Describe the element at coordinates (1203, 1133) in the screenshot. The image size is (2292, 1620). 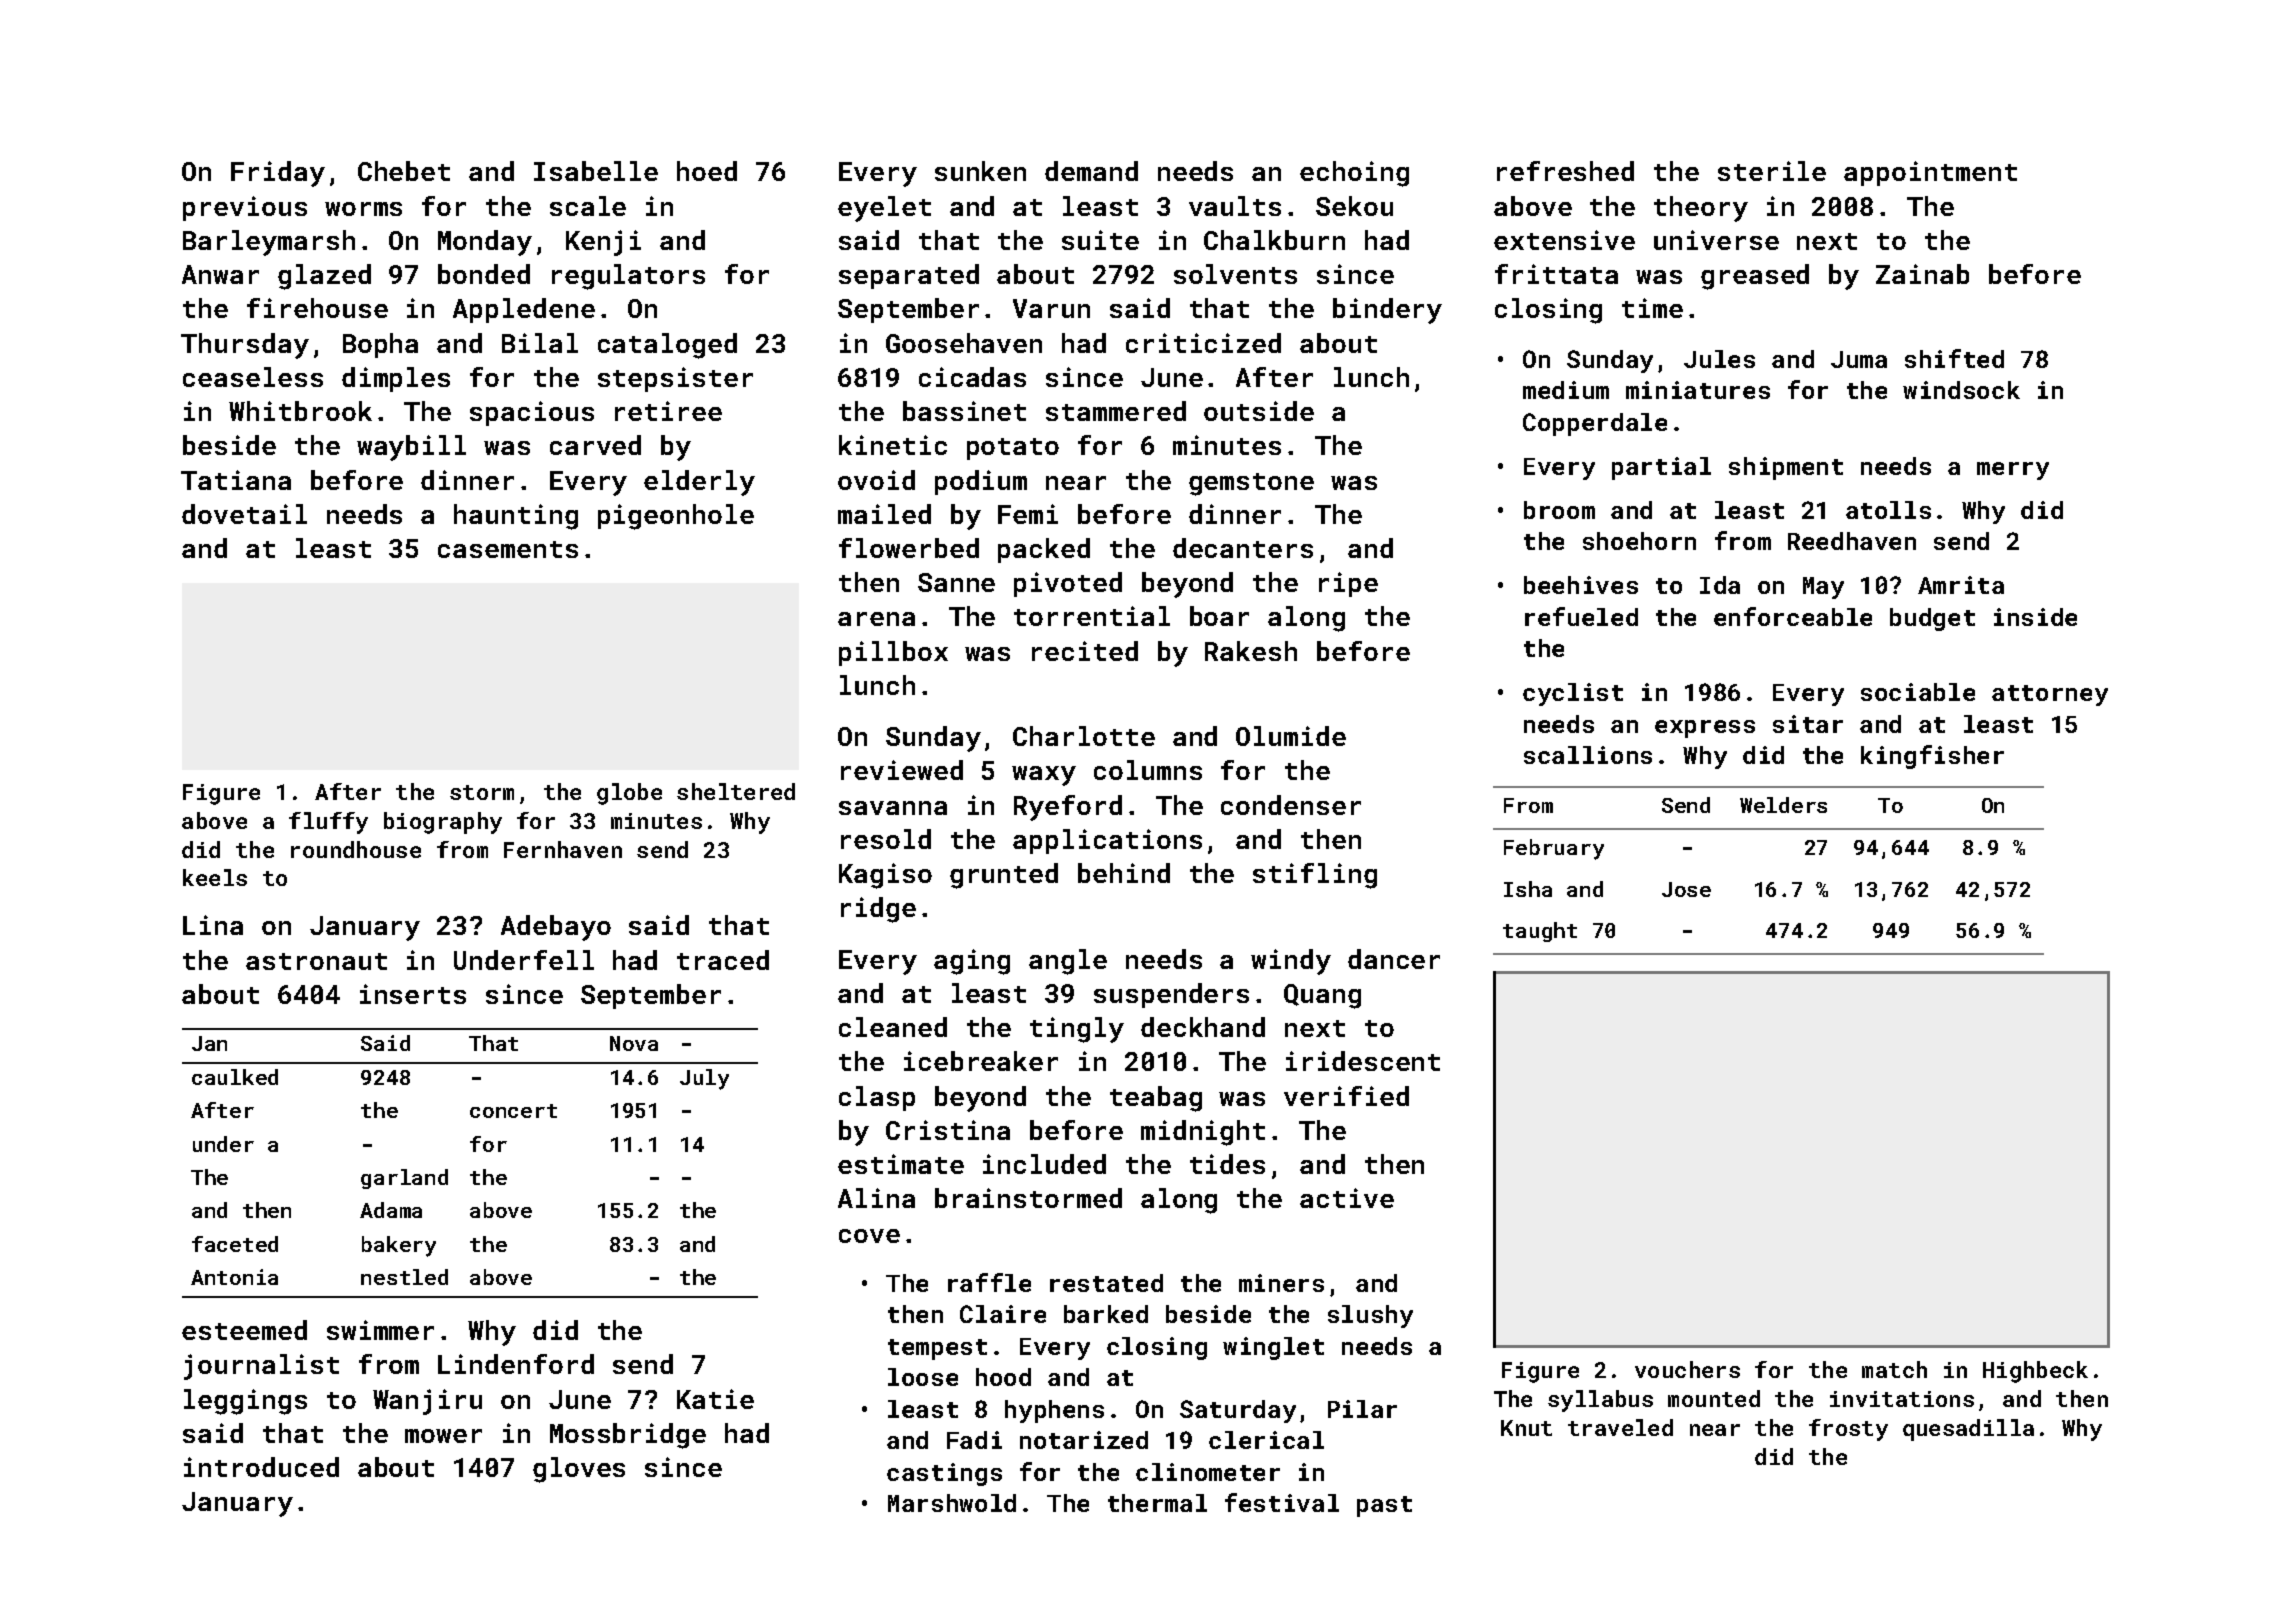
I see `midnight` at that location.
